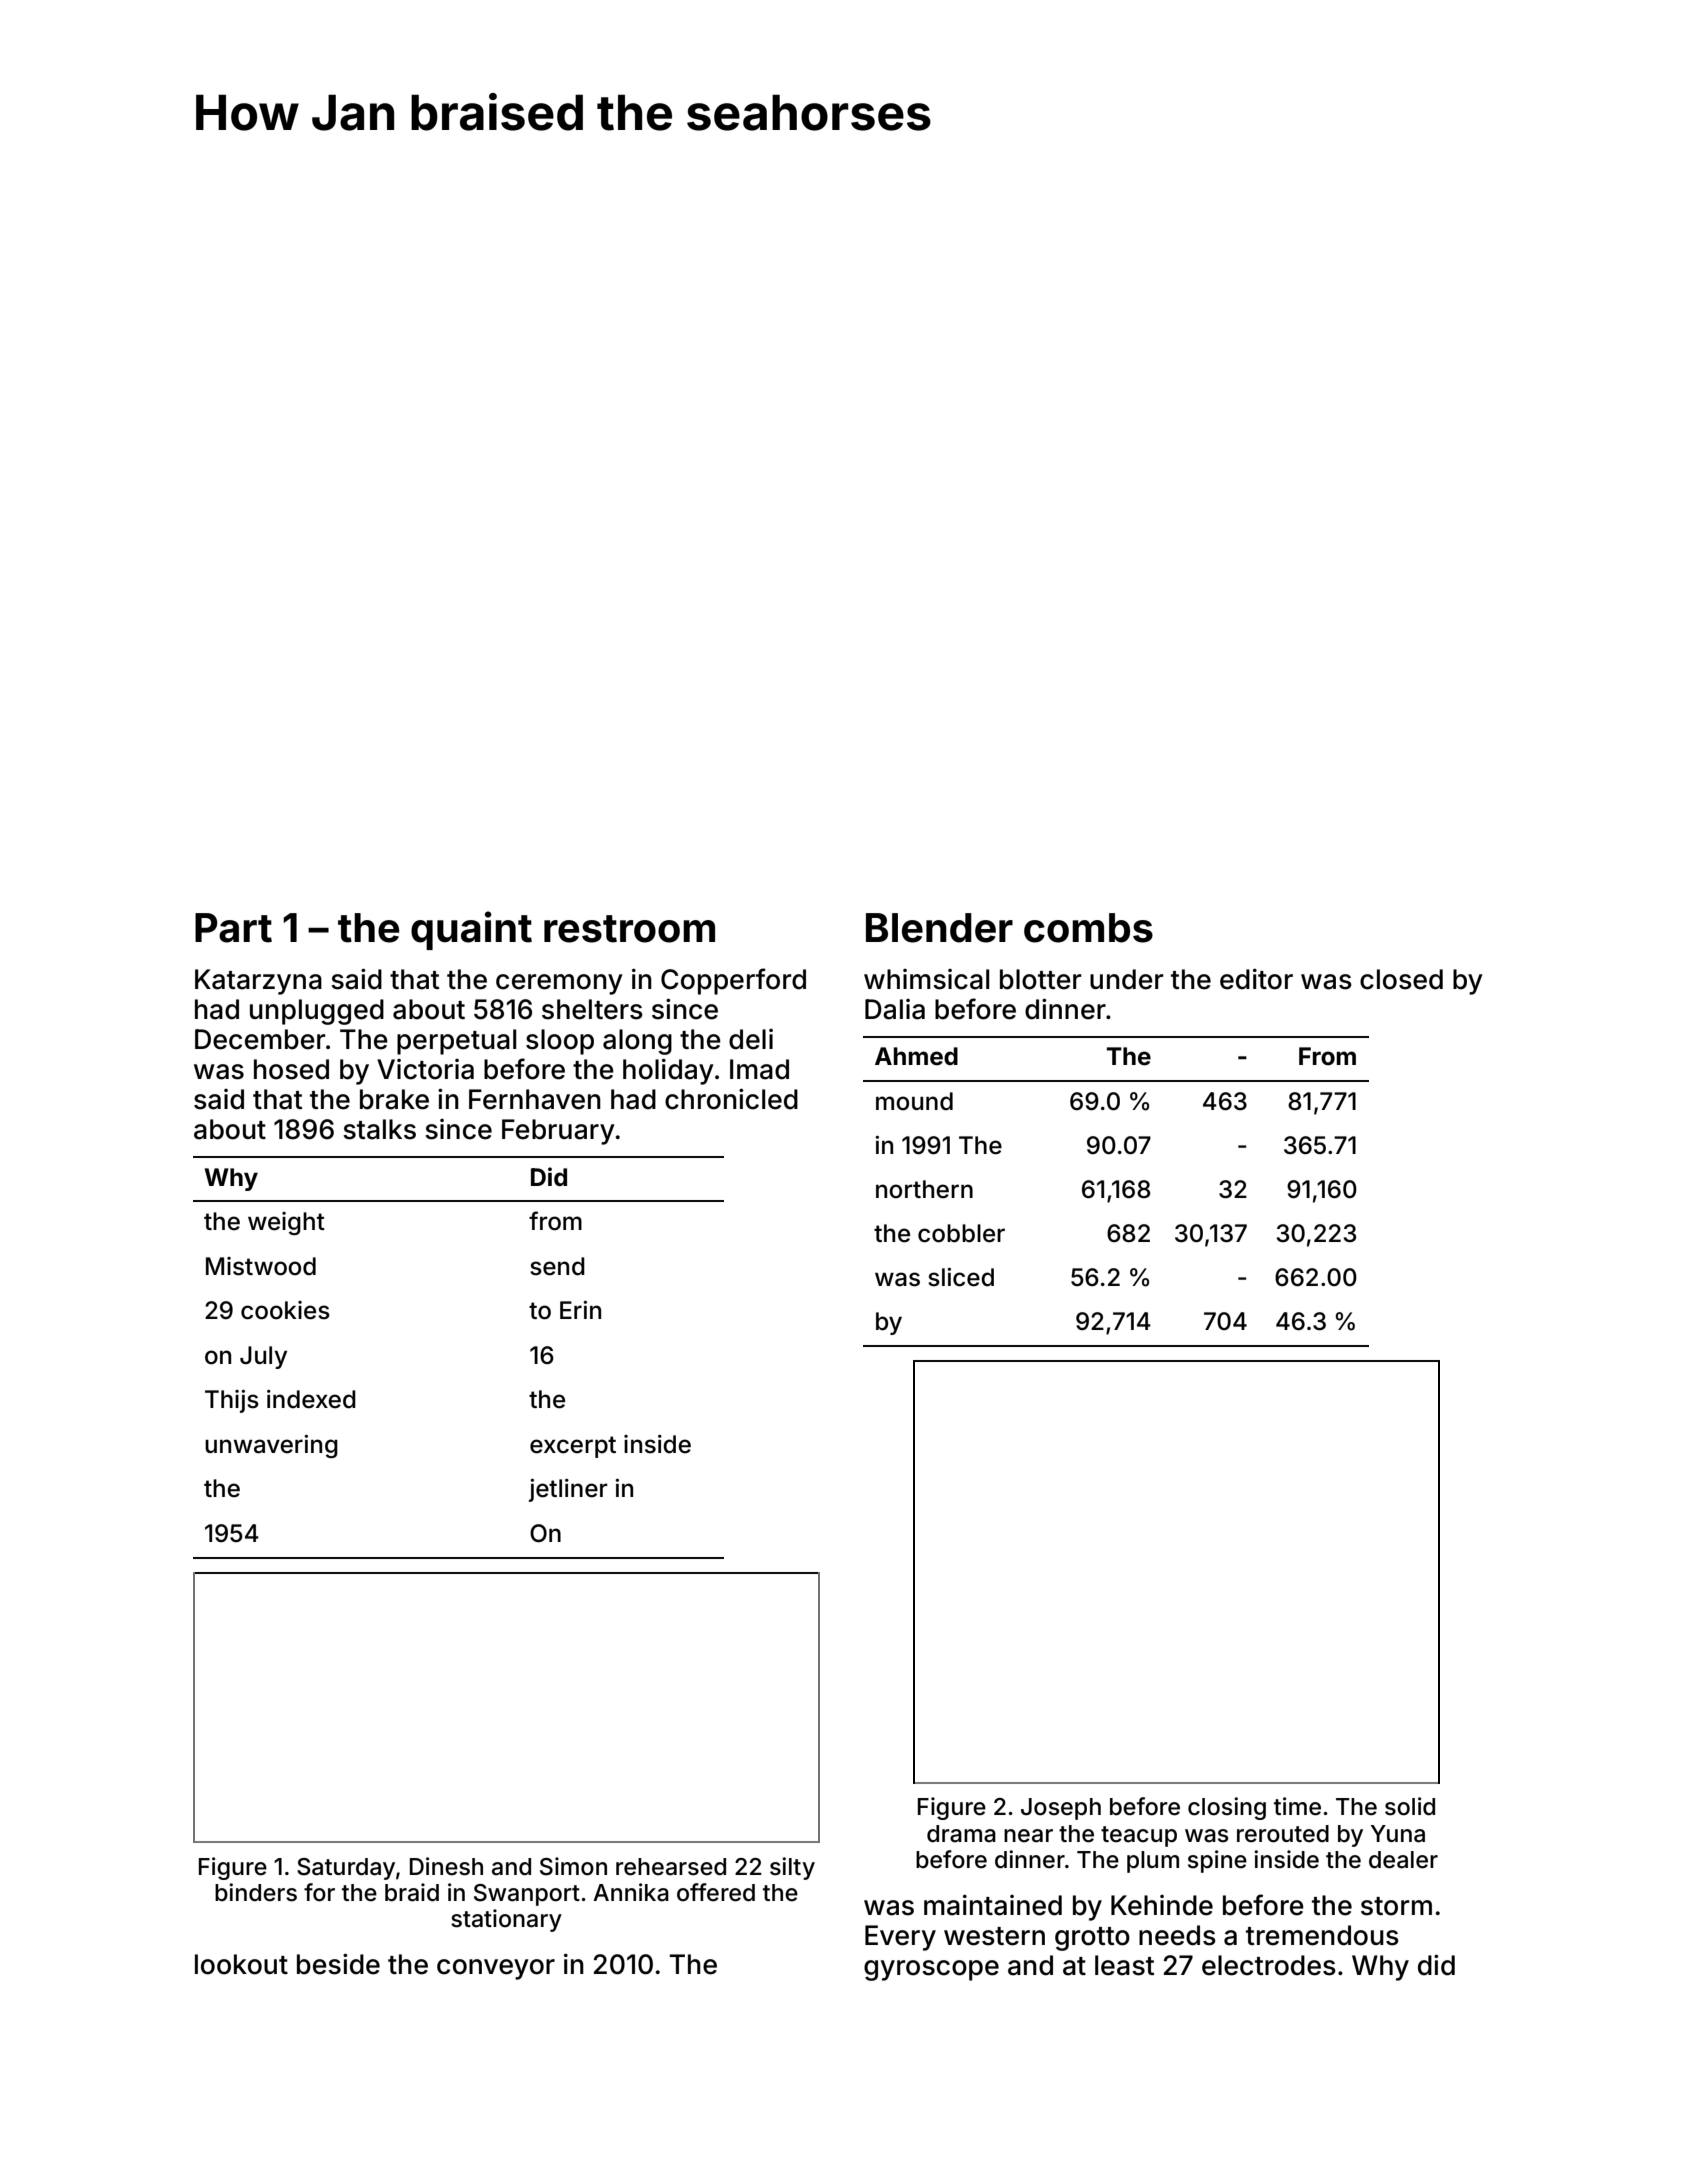 This document has height=2178, width=1683. I want to click on cobbler, so click(961, 1233).
